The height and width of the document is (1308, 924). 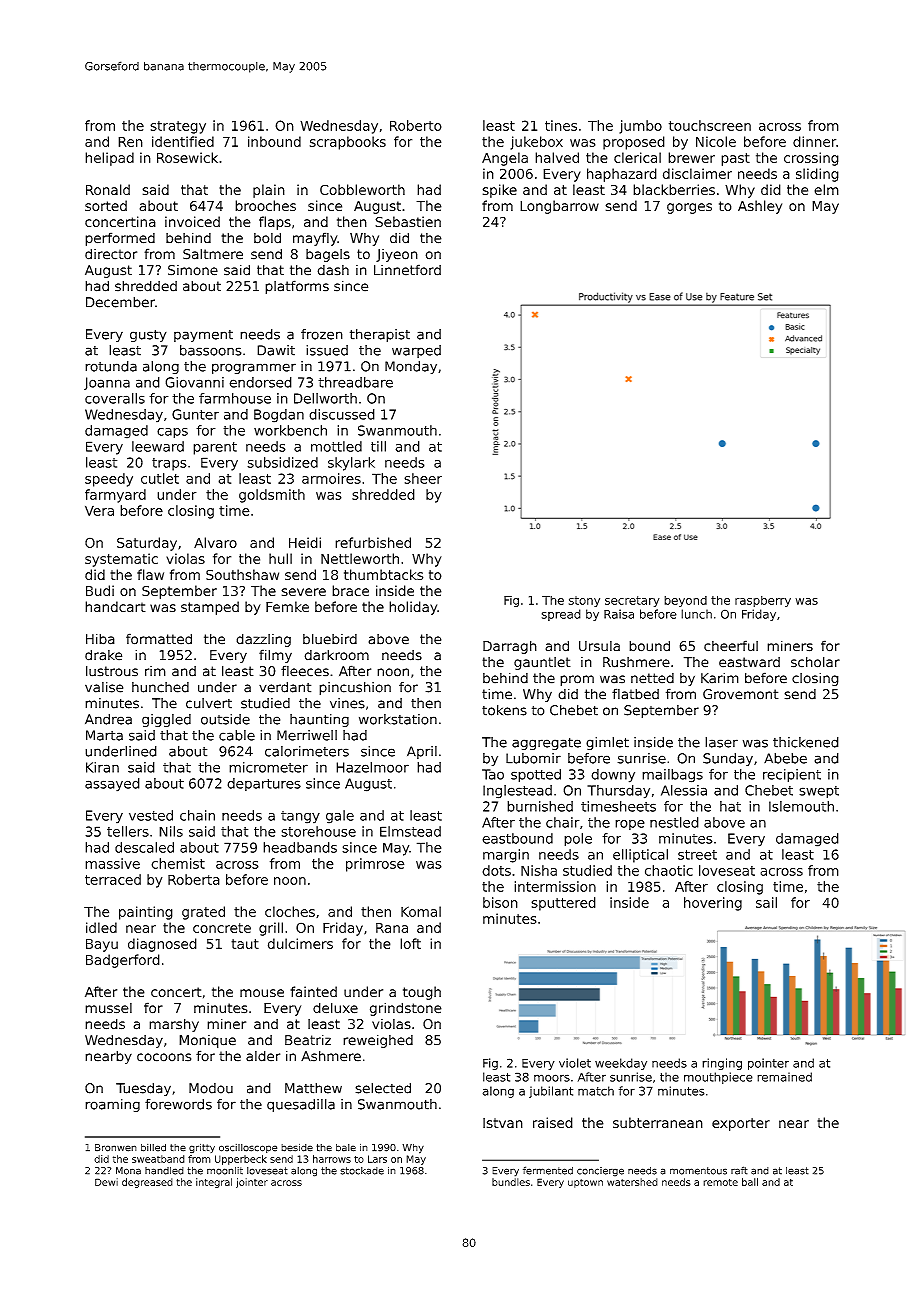 I want to click on street, so click(x=697, y=855).
